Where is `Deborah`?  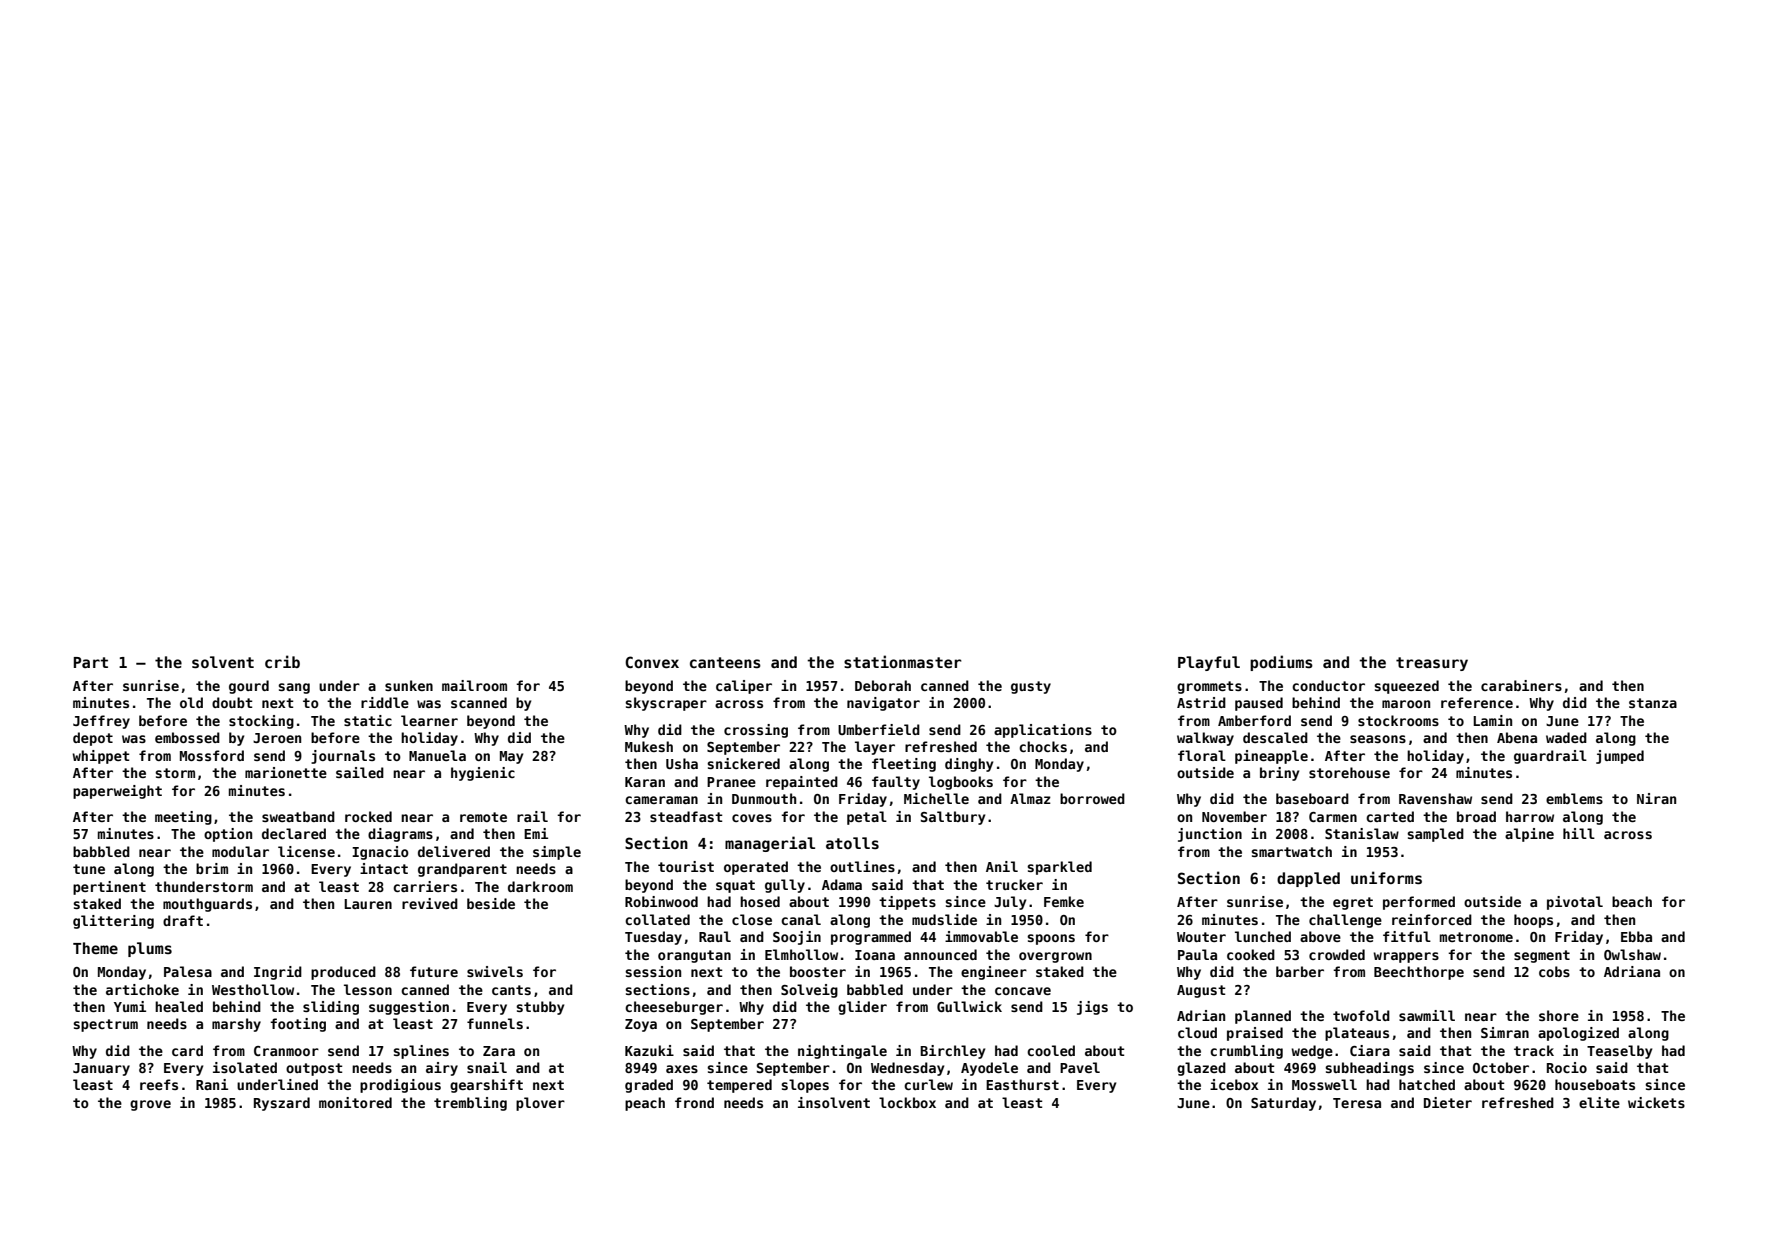 Deborah is located at coordinates (883, 685).
